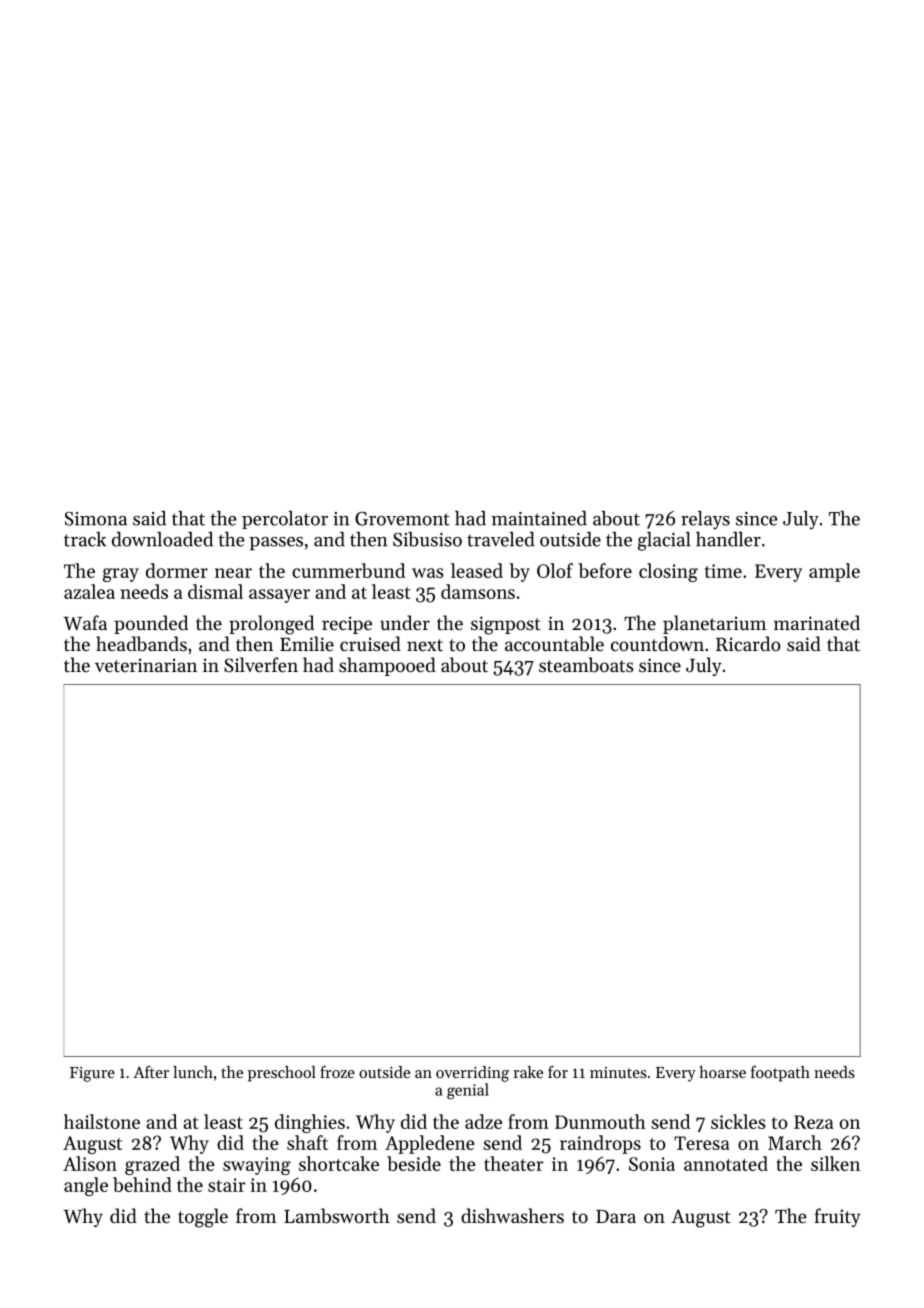 This document has height=1308, width=924. Describe the element at coordinates (539, 518) in the document. I see `maintained` at that location.
